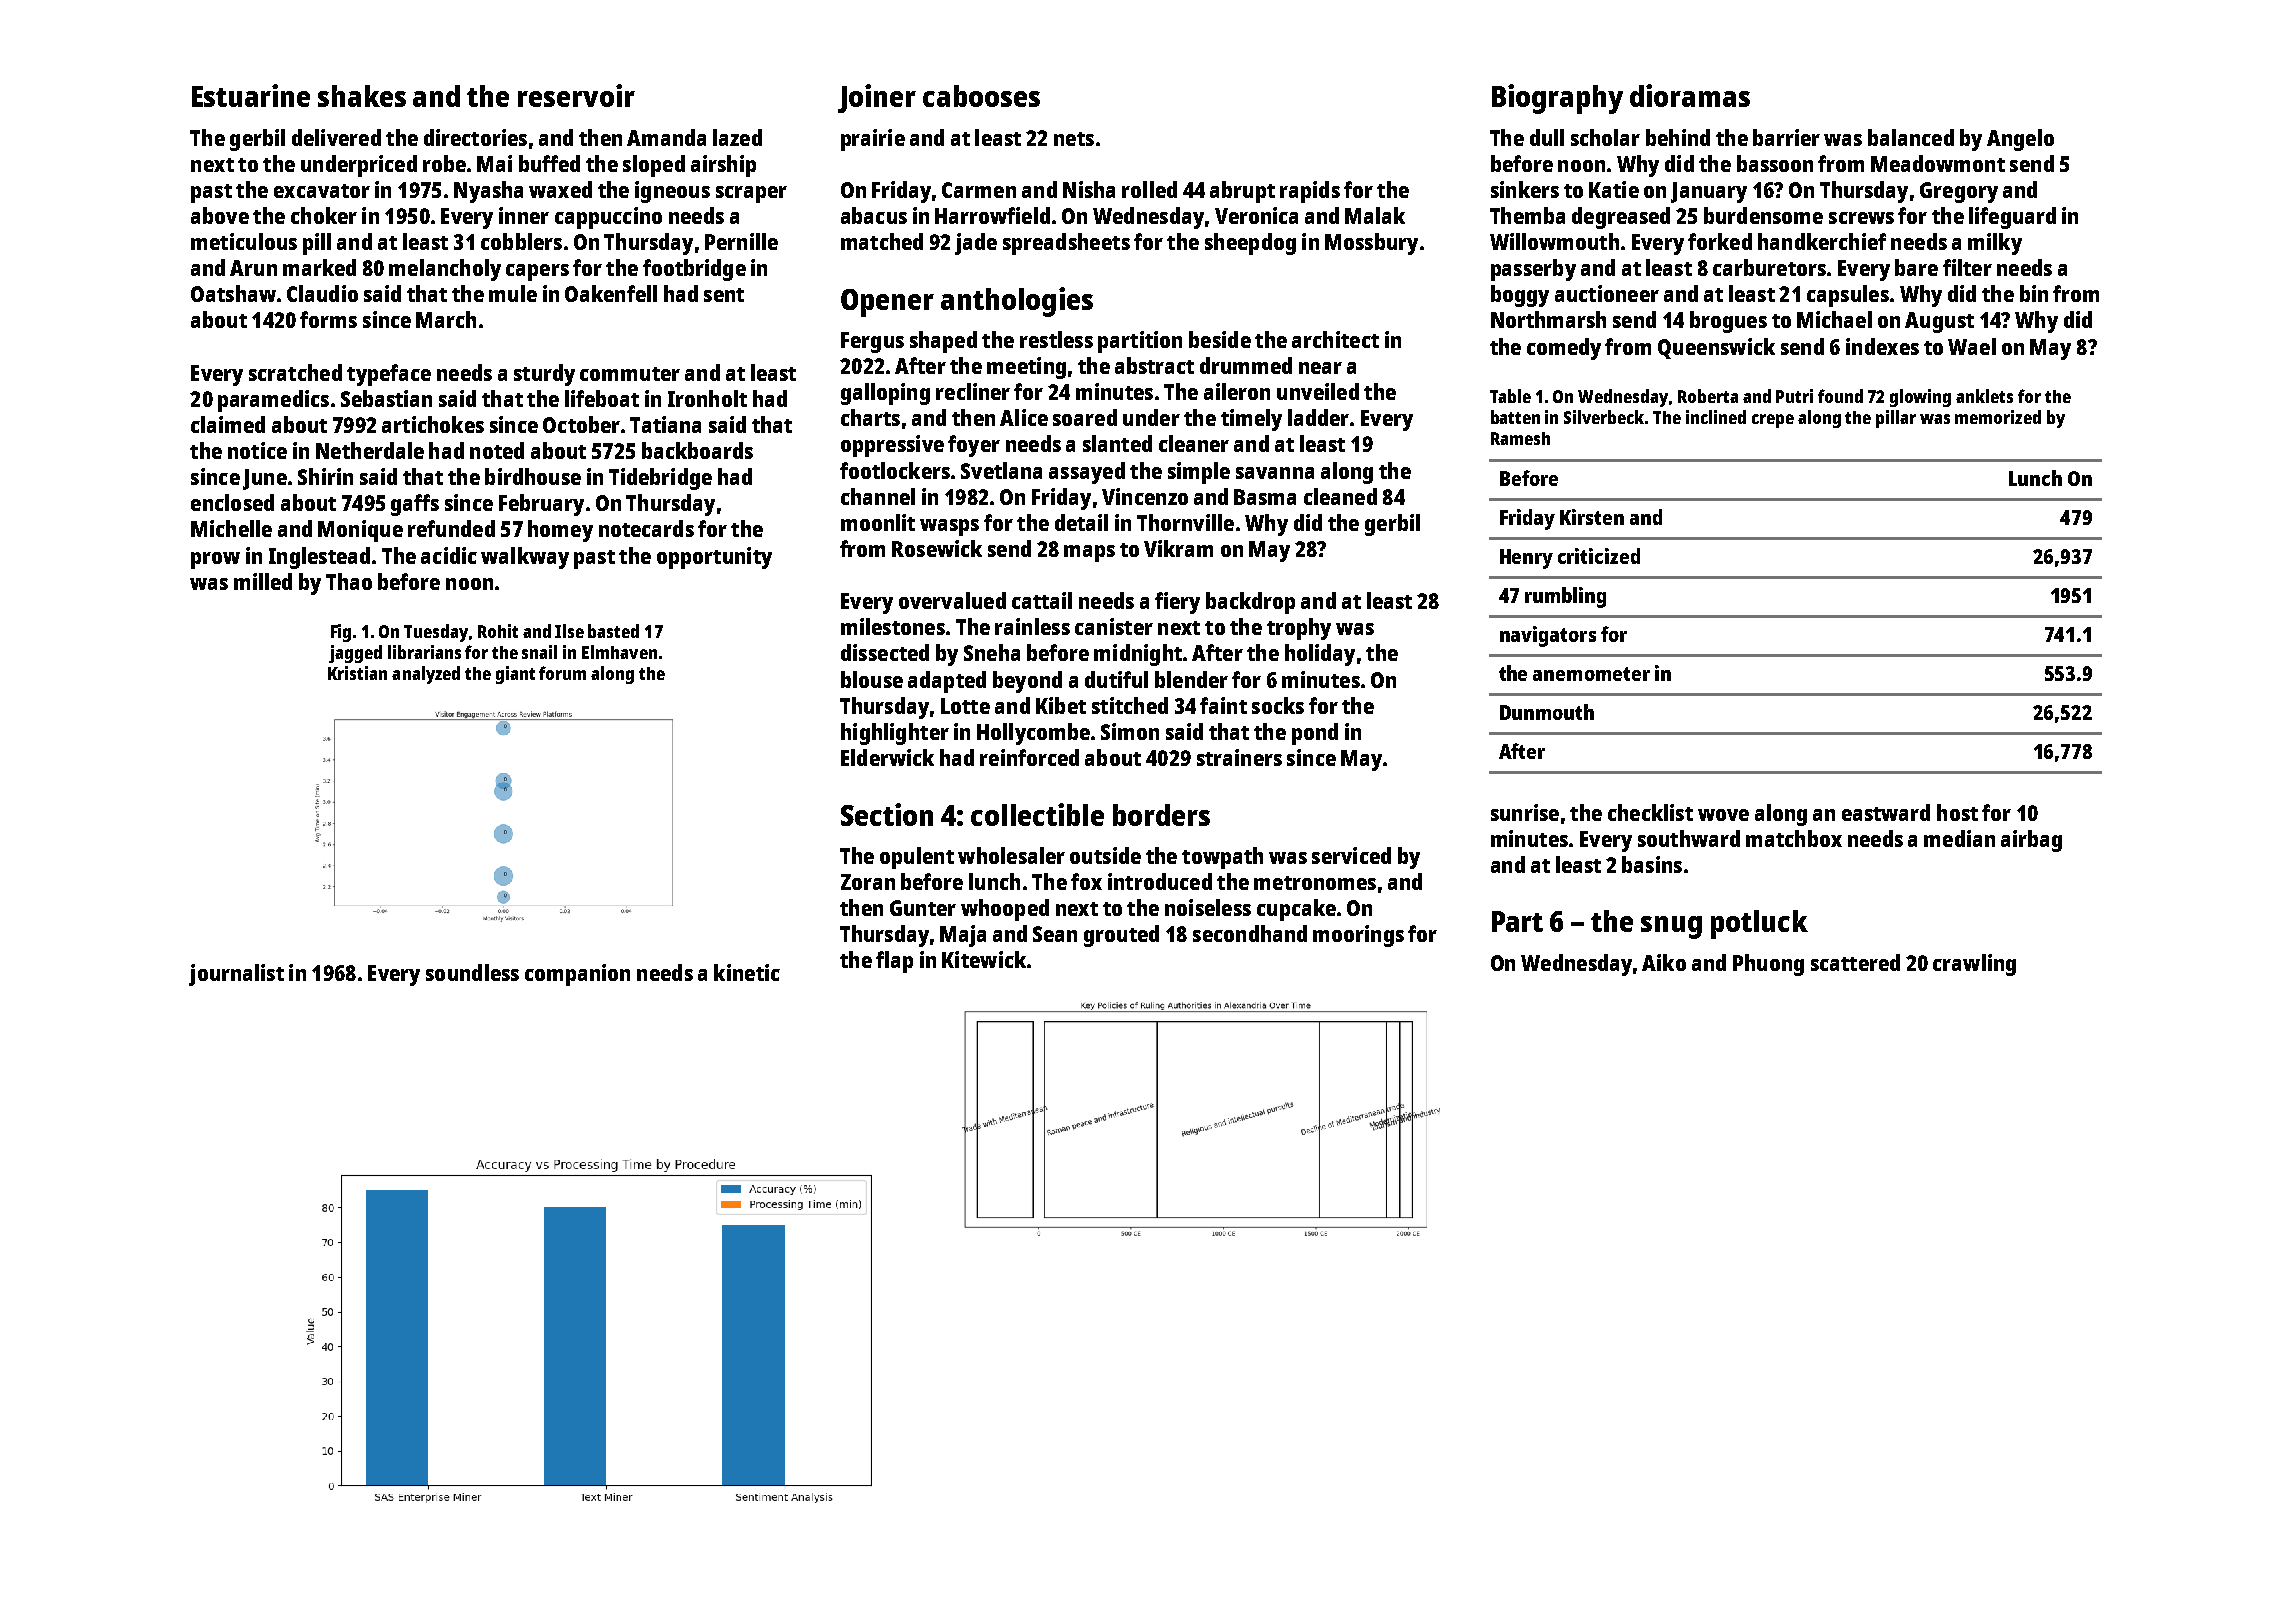 The width and height of the image is (2292, 1620). Describe the element at coordinates (984, 959) in the image. I see `Kitewick` at that location.
